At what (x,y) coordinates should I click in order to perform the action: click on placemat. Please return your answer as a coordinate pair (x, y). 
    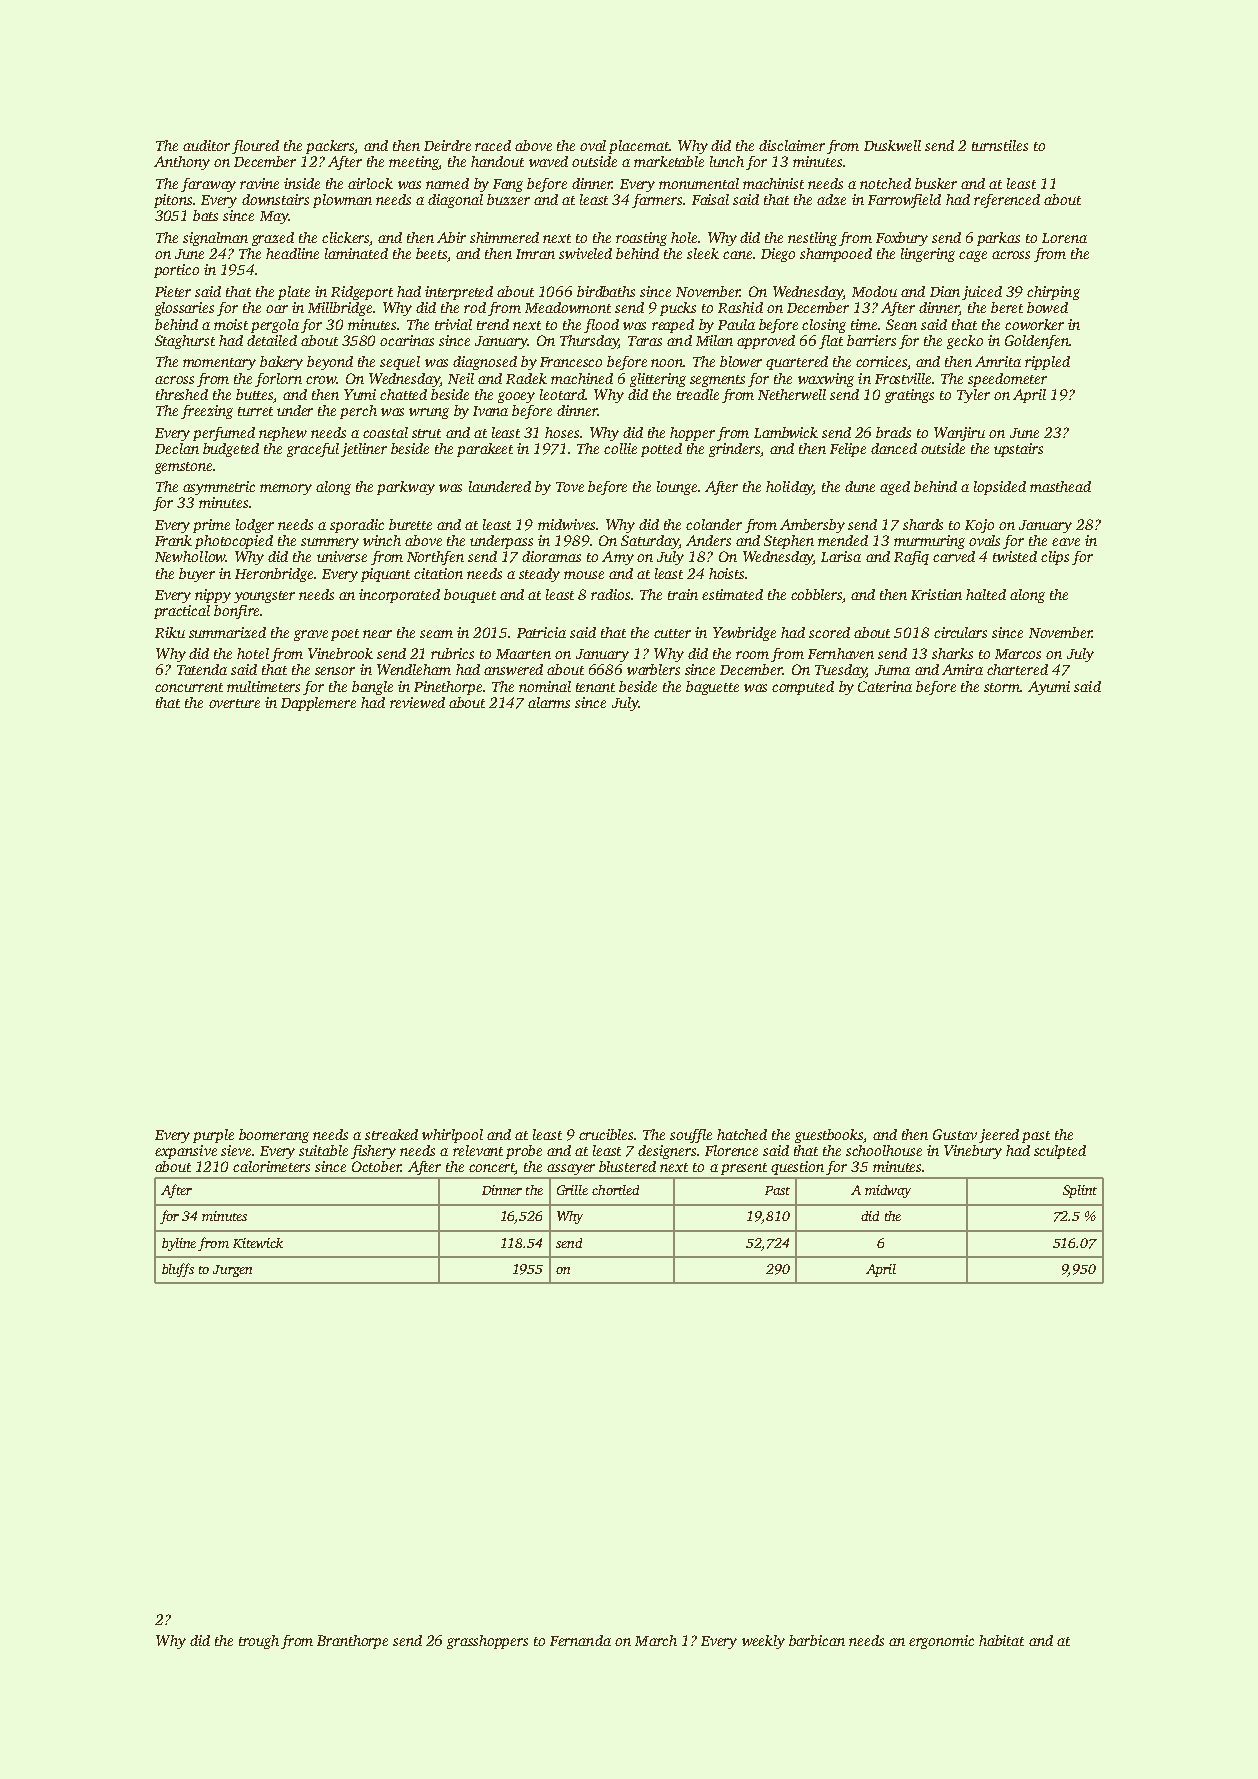
    Looking at the image, I should click on (639, 147).
